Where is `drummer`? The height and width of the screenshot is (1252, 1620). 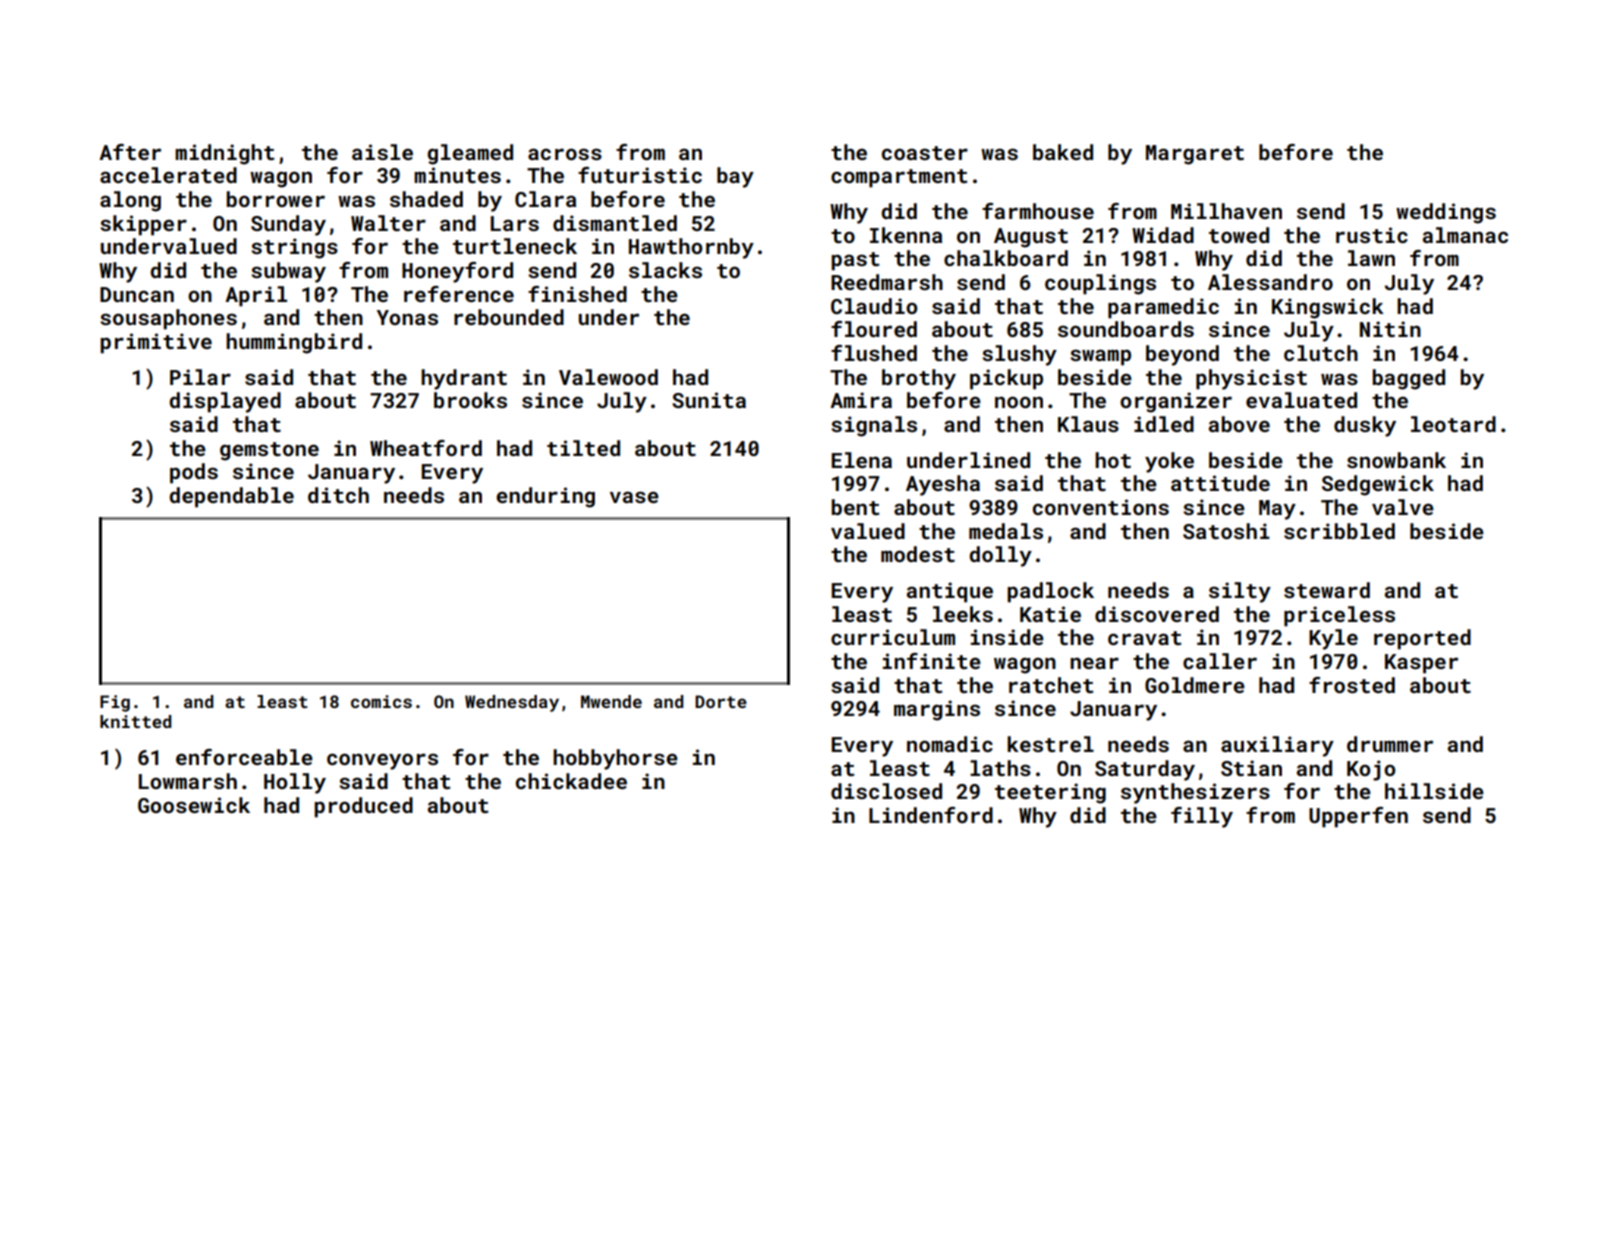 drummer is located at coordinates (1390, 744).
